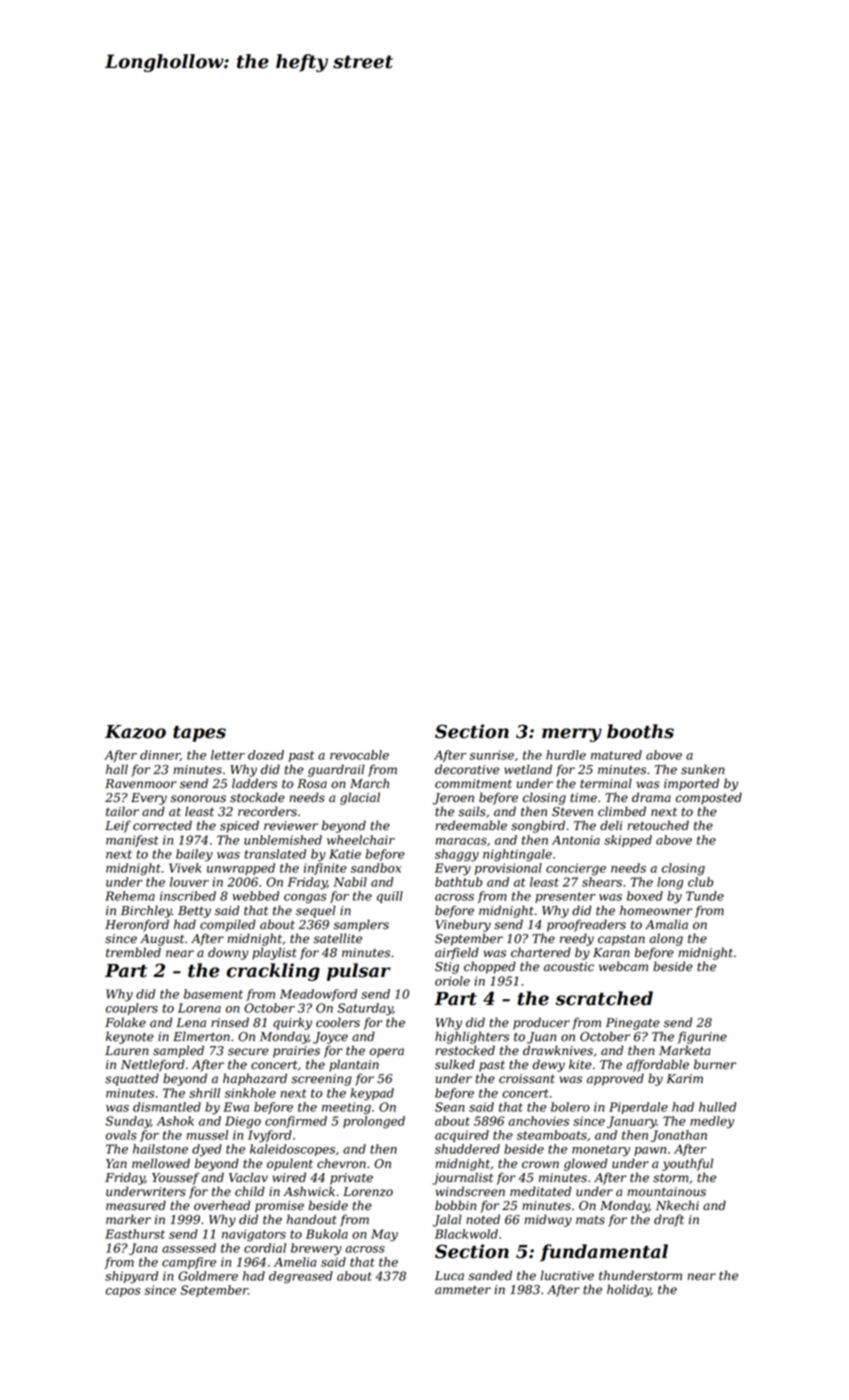  Describe the element at coordinates (687, 1164) in the screenshot. I see `youthful` at that location.
